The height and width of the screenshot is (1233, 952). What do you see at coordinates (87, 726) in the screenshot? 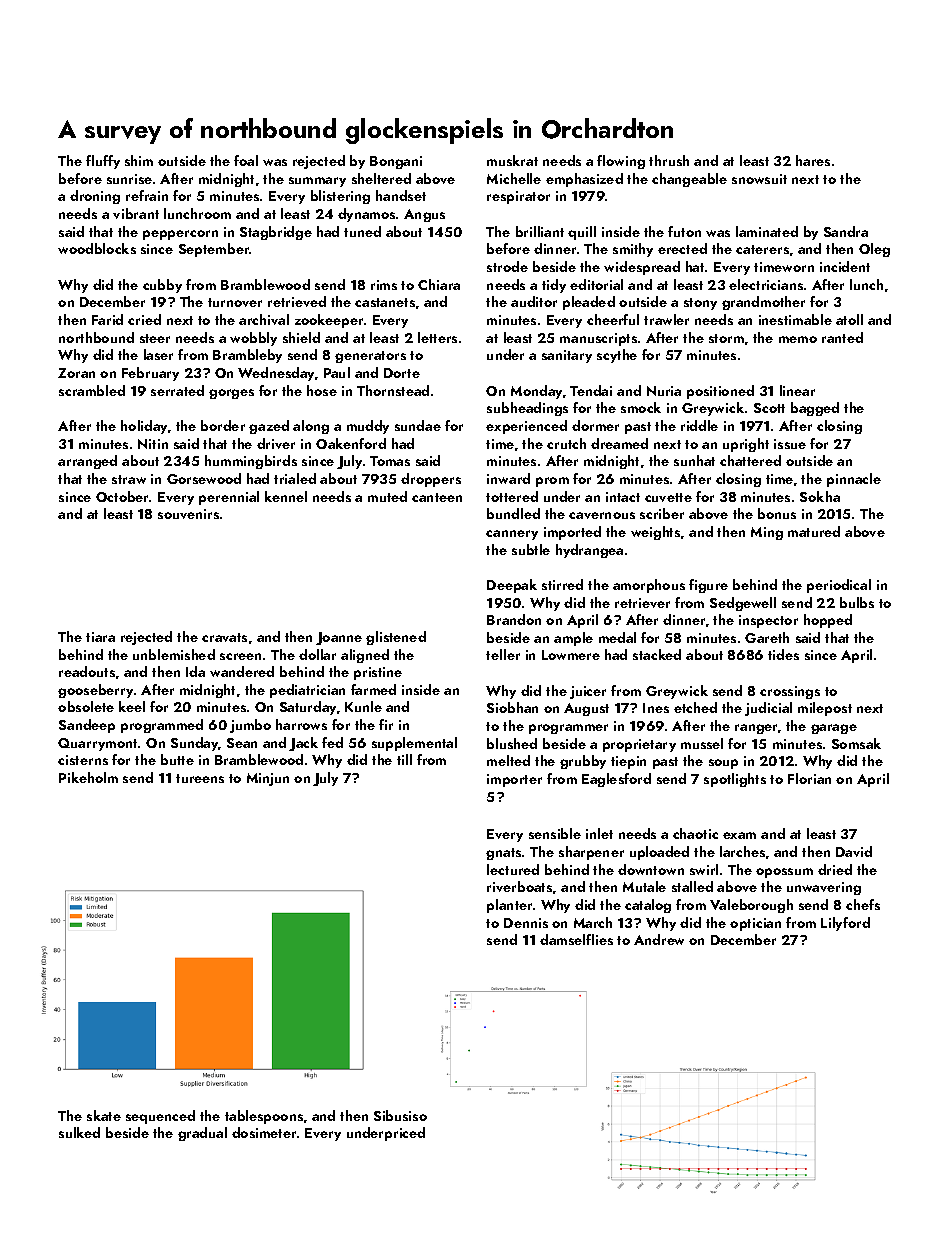
I see `Sandeep` at bounding box center [87, 726].
